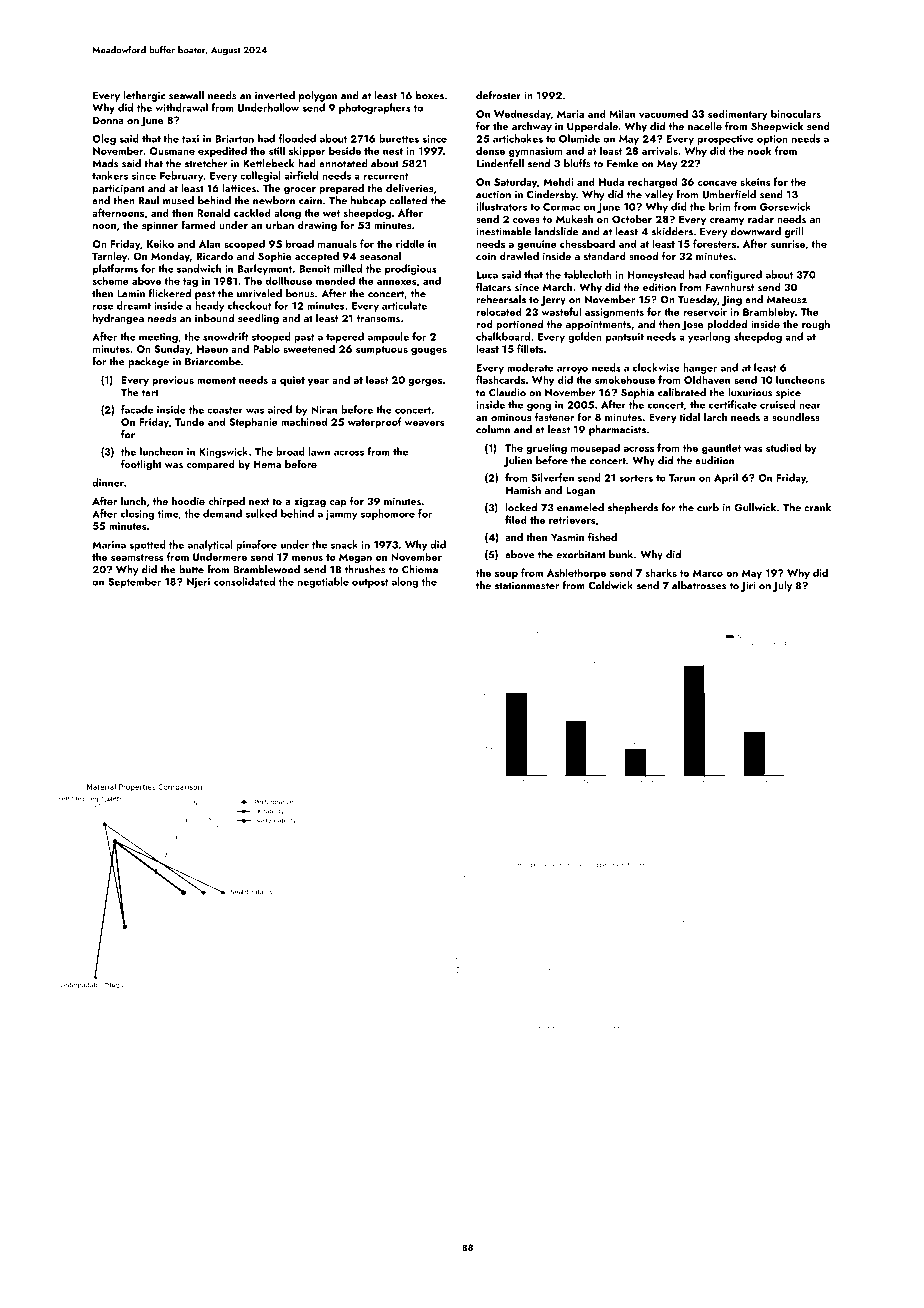  I want to click on chalkboard, so click(503, 336).
